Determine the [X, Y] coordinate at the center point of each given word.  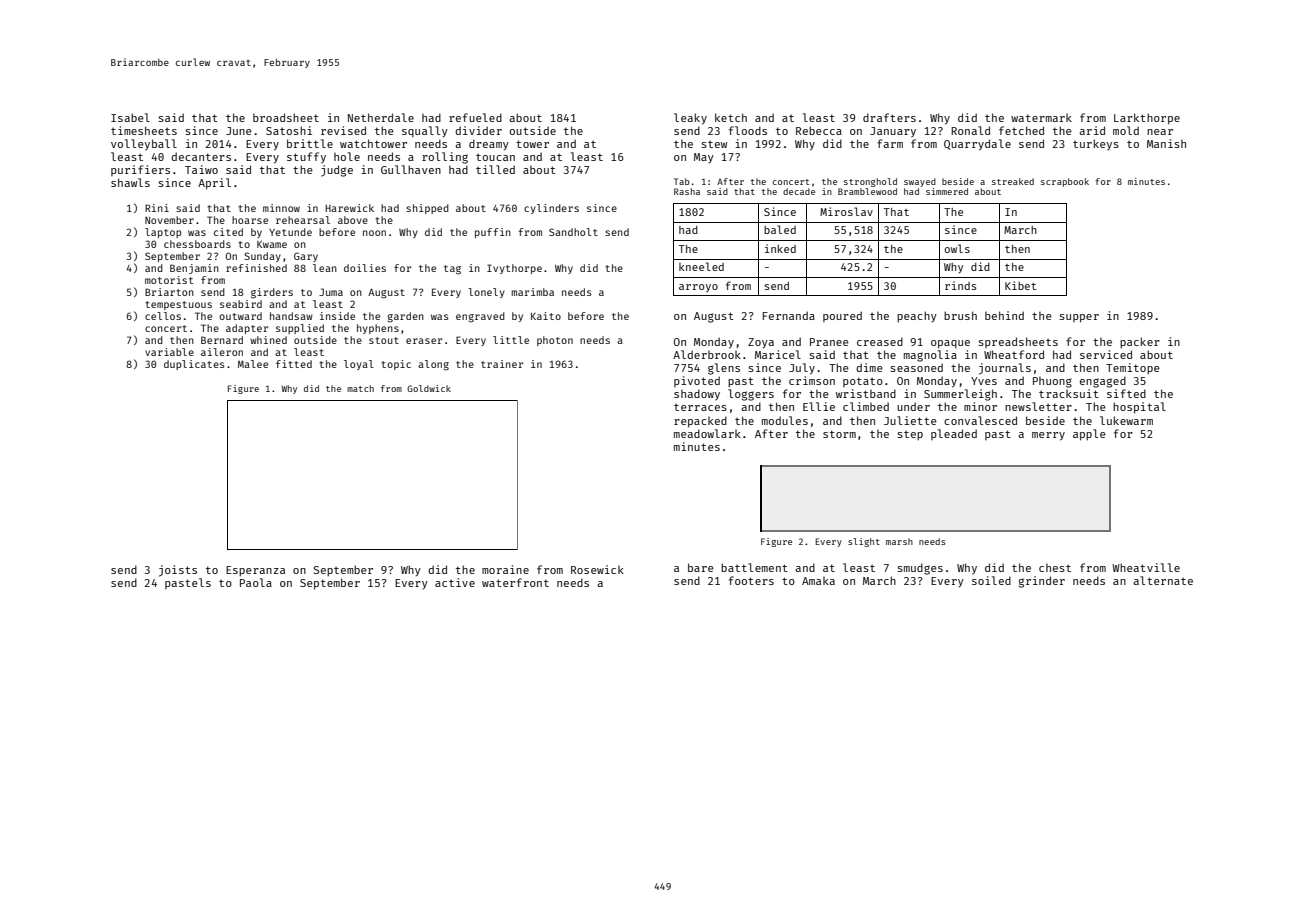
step [910, 435]
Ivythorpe [514, 269]
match [360, 388]
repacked [700, 422]
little [511, 340]
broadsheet [286, 117]
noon [374, 233]
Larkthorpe [1147, 119]
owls [957, 248]
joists [178, 571]
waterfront [515, 582]
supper [1079, 318]
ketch [731, 117]
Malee [253, 364]
